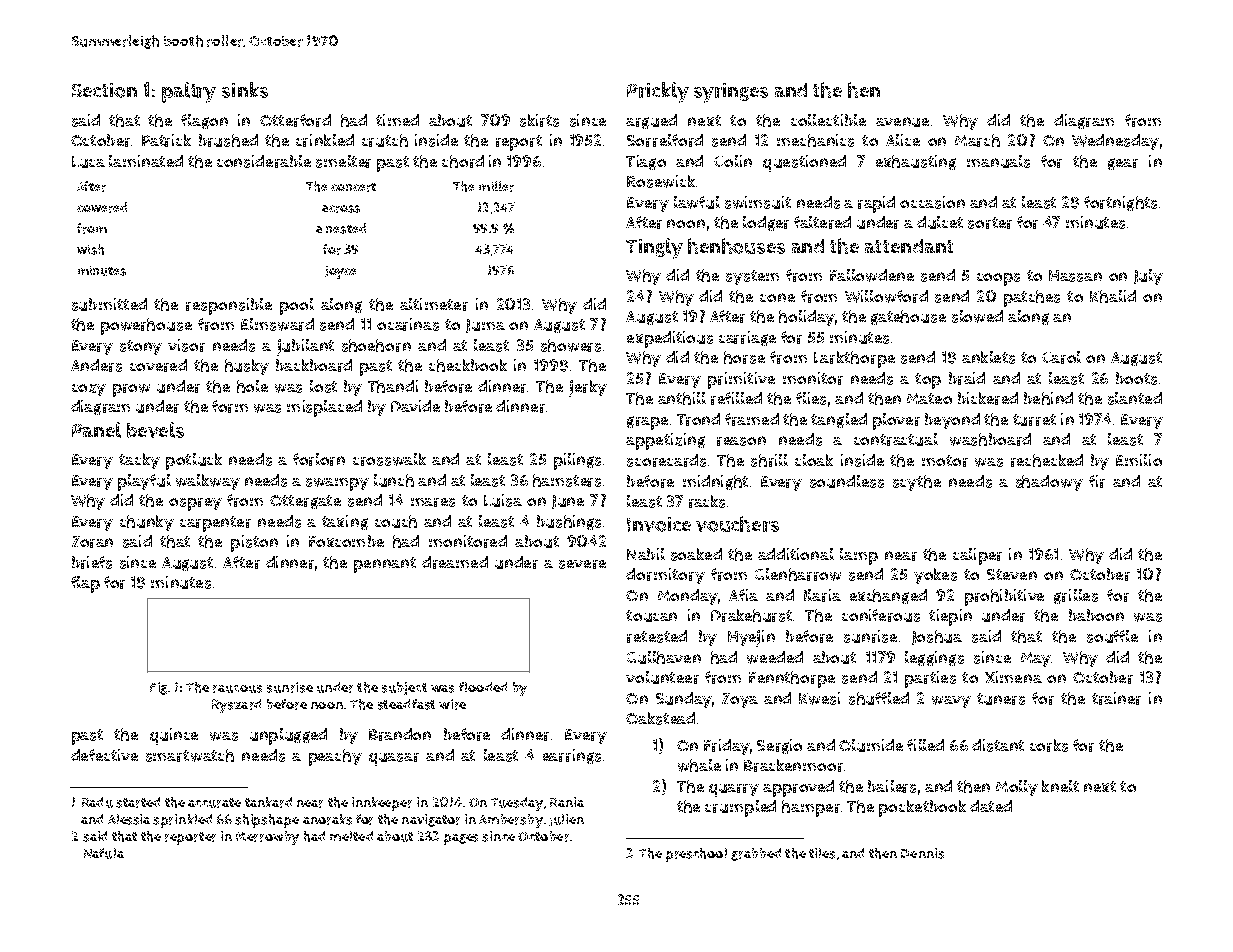  I want to click on brushed, so click(228, 140).
